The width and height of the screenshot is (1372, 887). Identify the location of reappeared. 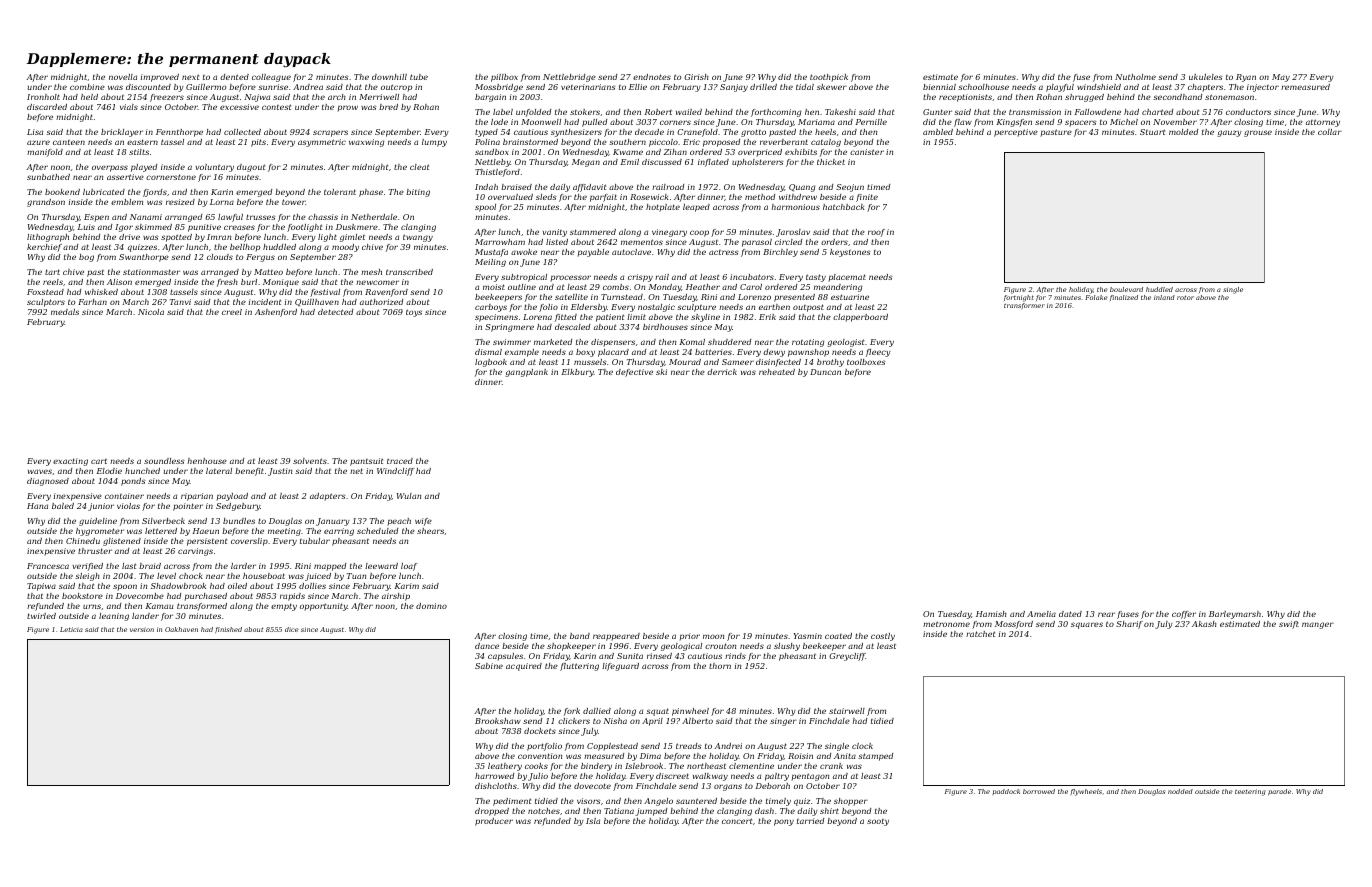
(616, 637).
